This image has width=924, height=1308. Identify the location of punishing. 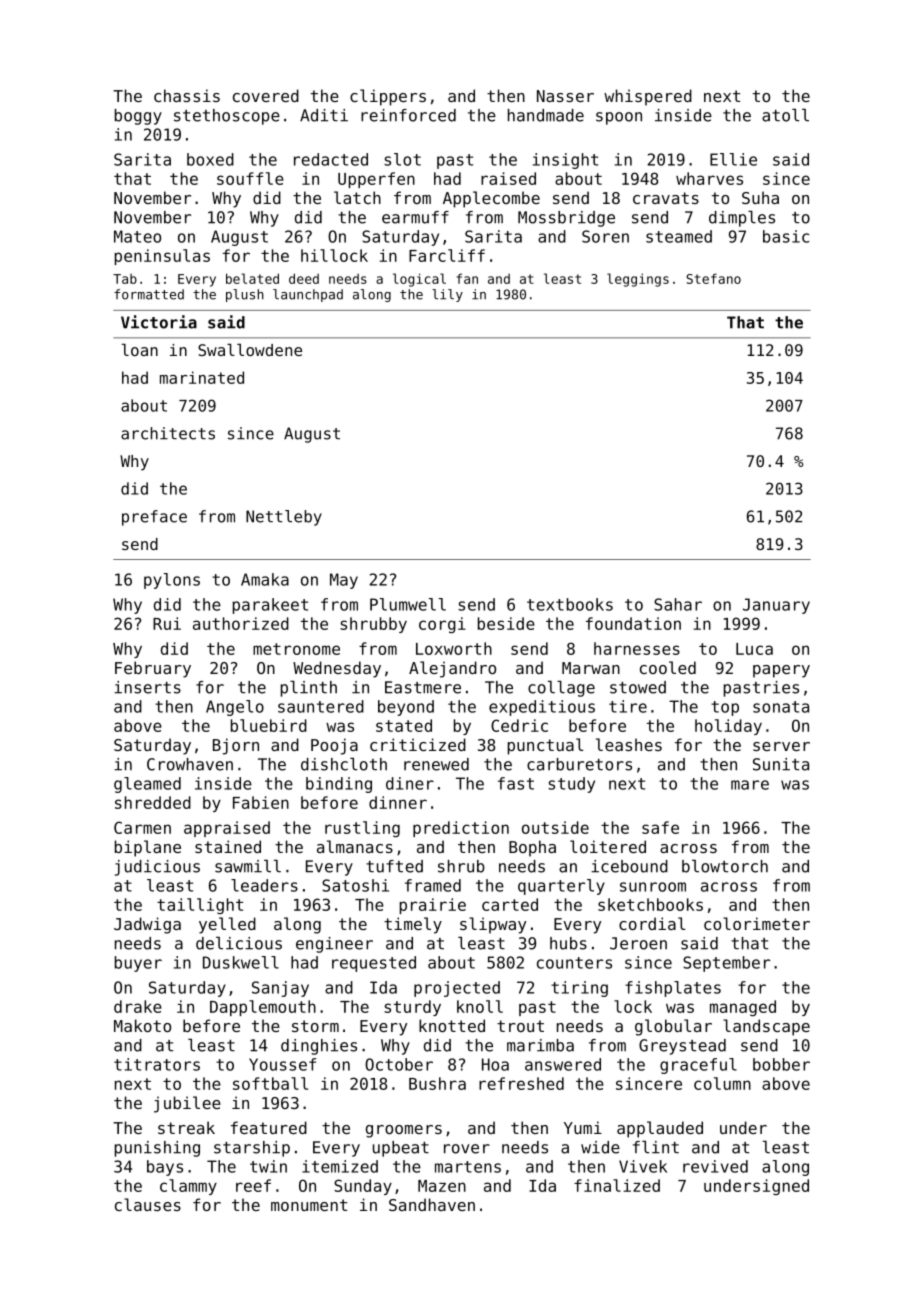
(157, 1149).
